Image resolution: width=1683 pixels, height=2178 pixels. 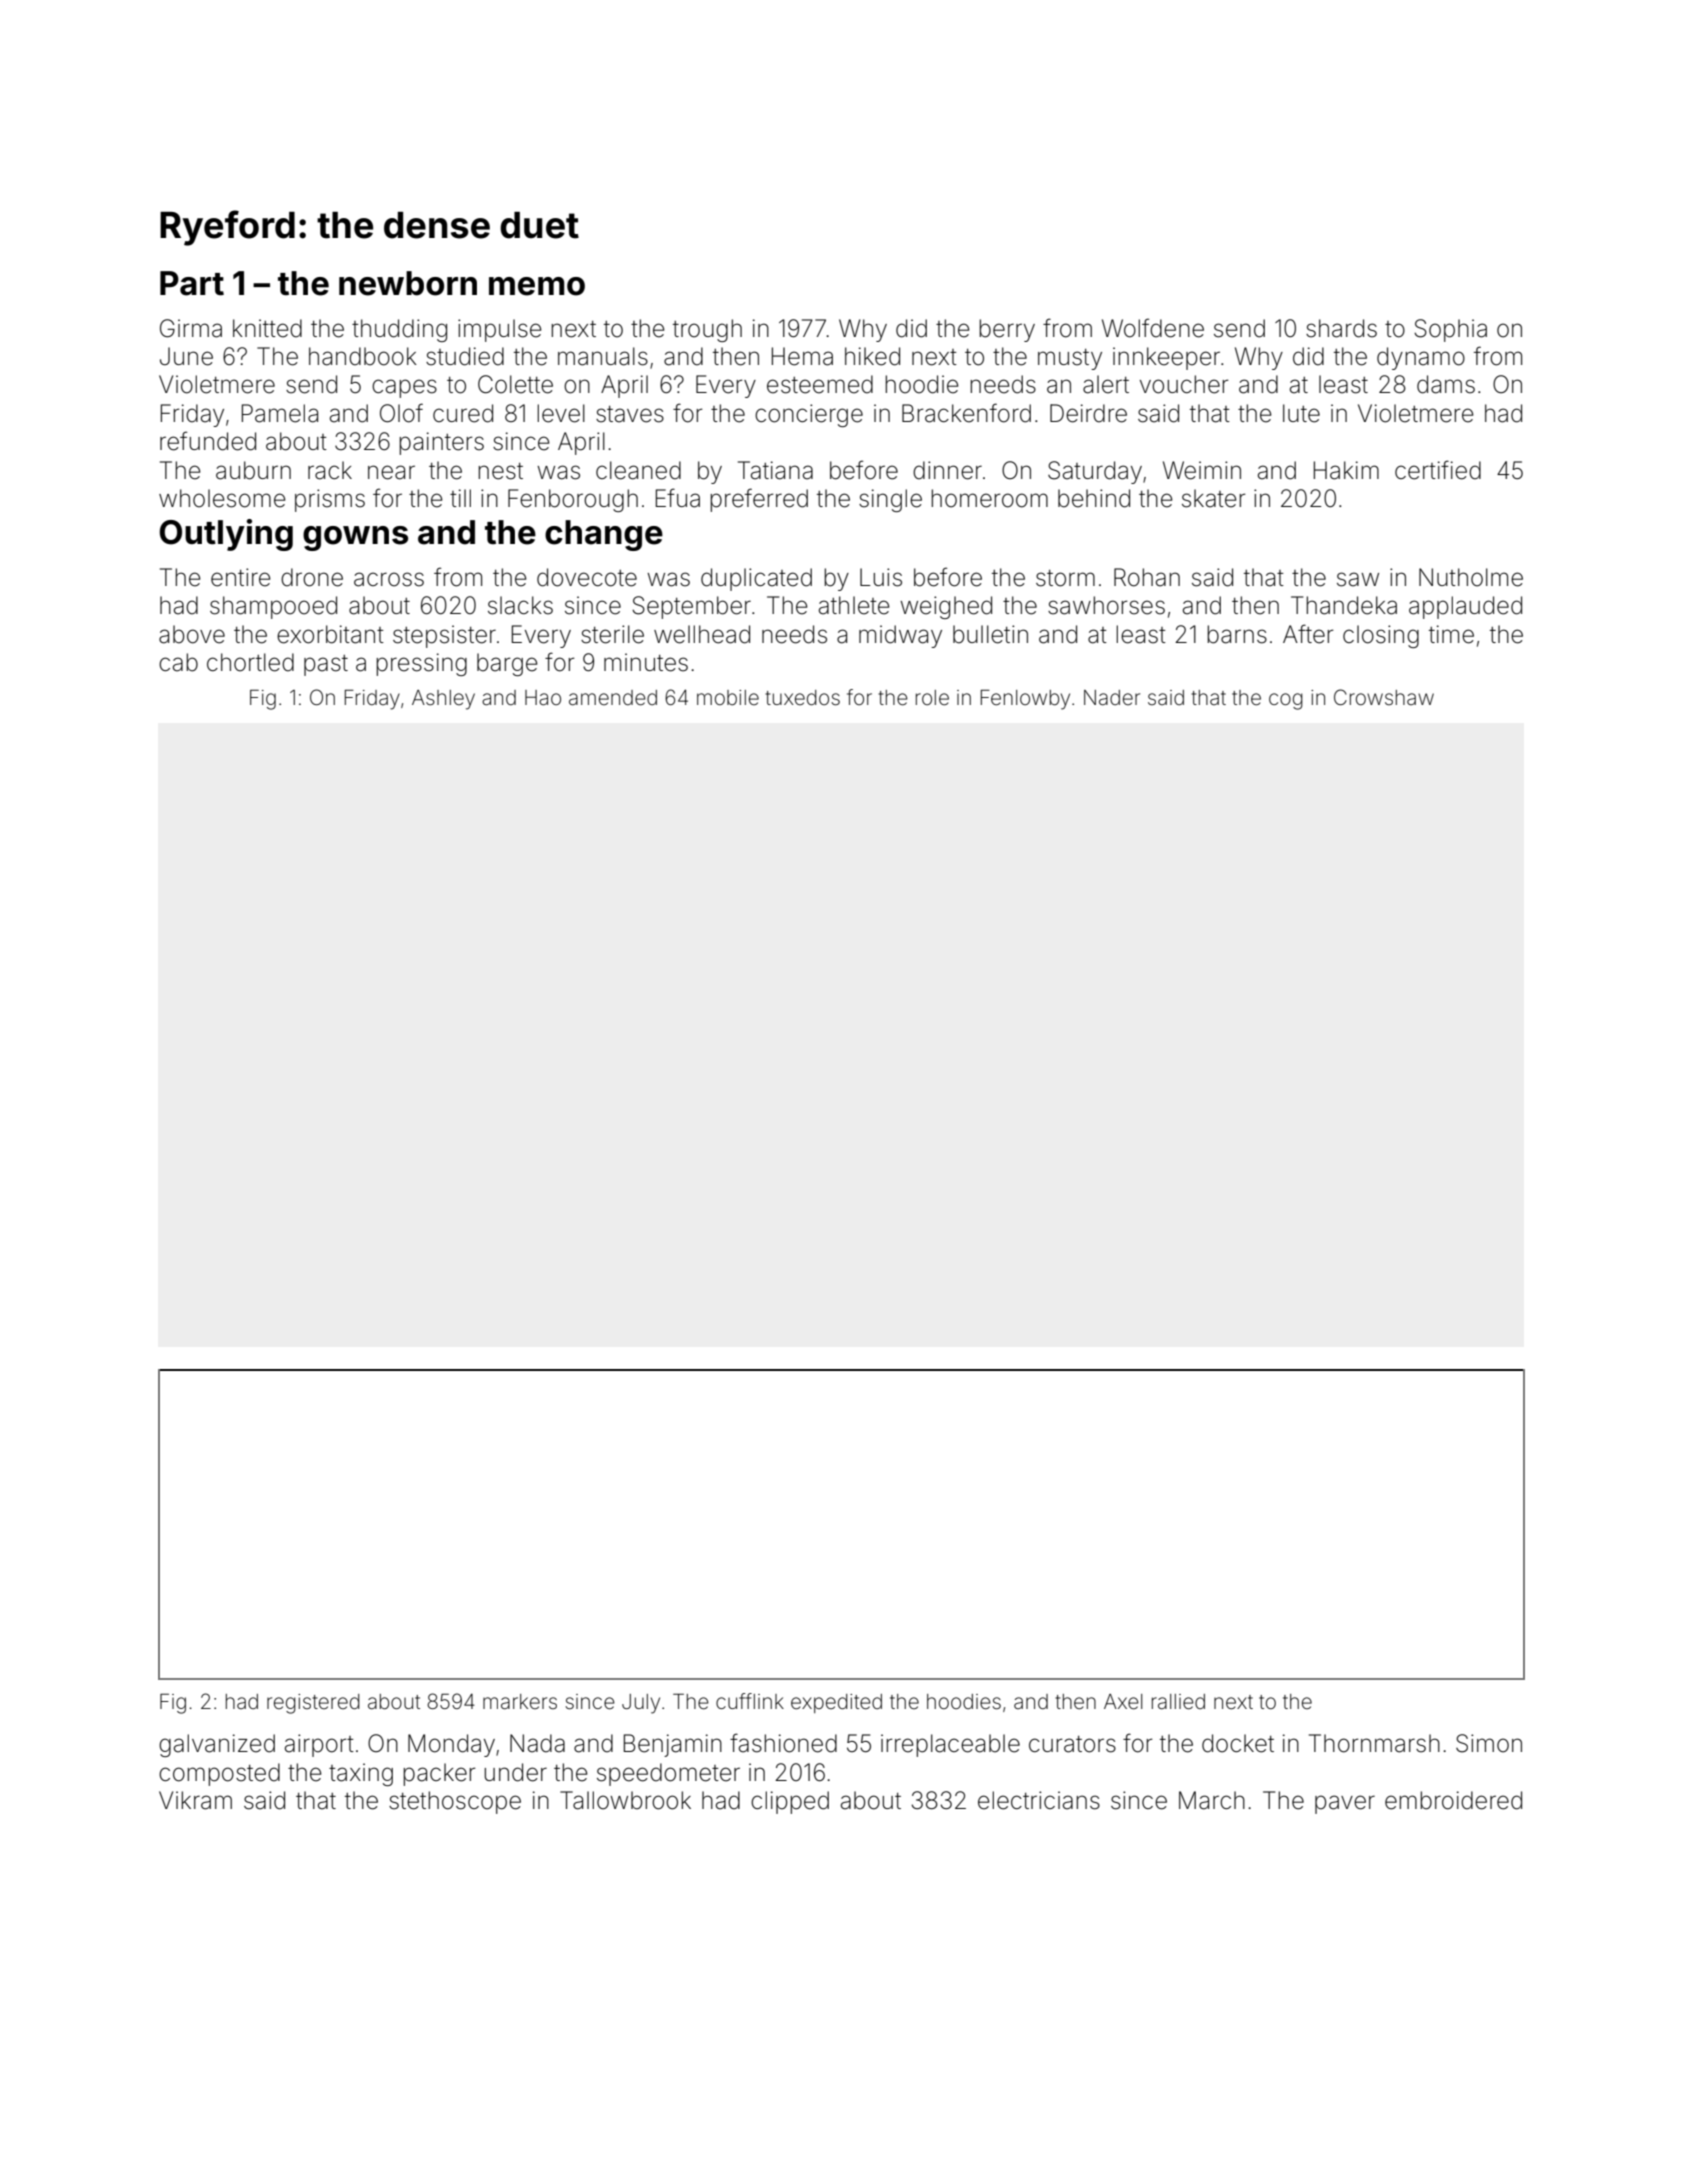 I want to click on paver, so click(x=1345, y=1804).
